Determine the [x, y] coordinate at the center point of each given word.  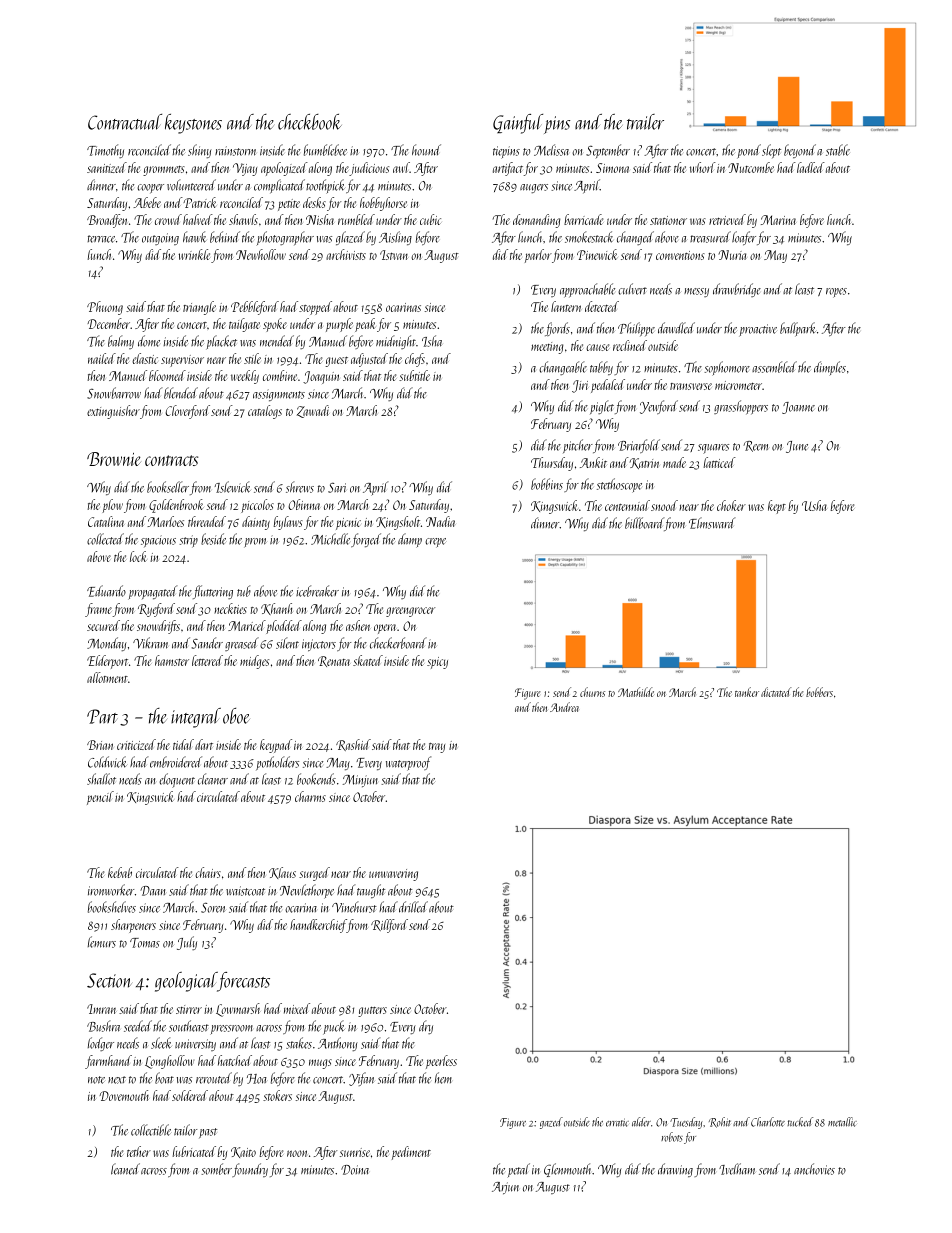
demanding [536, 221]
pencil [100, 798]
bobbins [547, 484]
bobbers [819, 692]
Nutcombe [751, 167]
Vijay [245, 169]
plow [112, 506]
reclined [630, 345]
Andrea [564, 707]
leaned [125, 1169]
